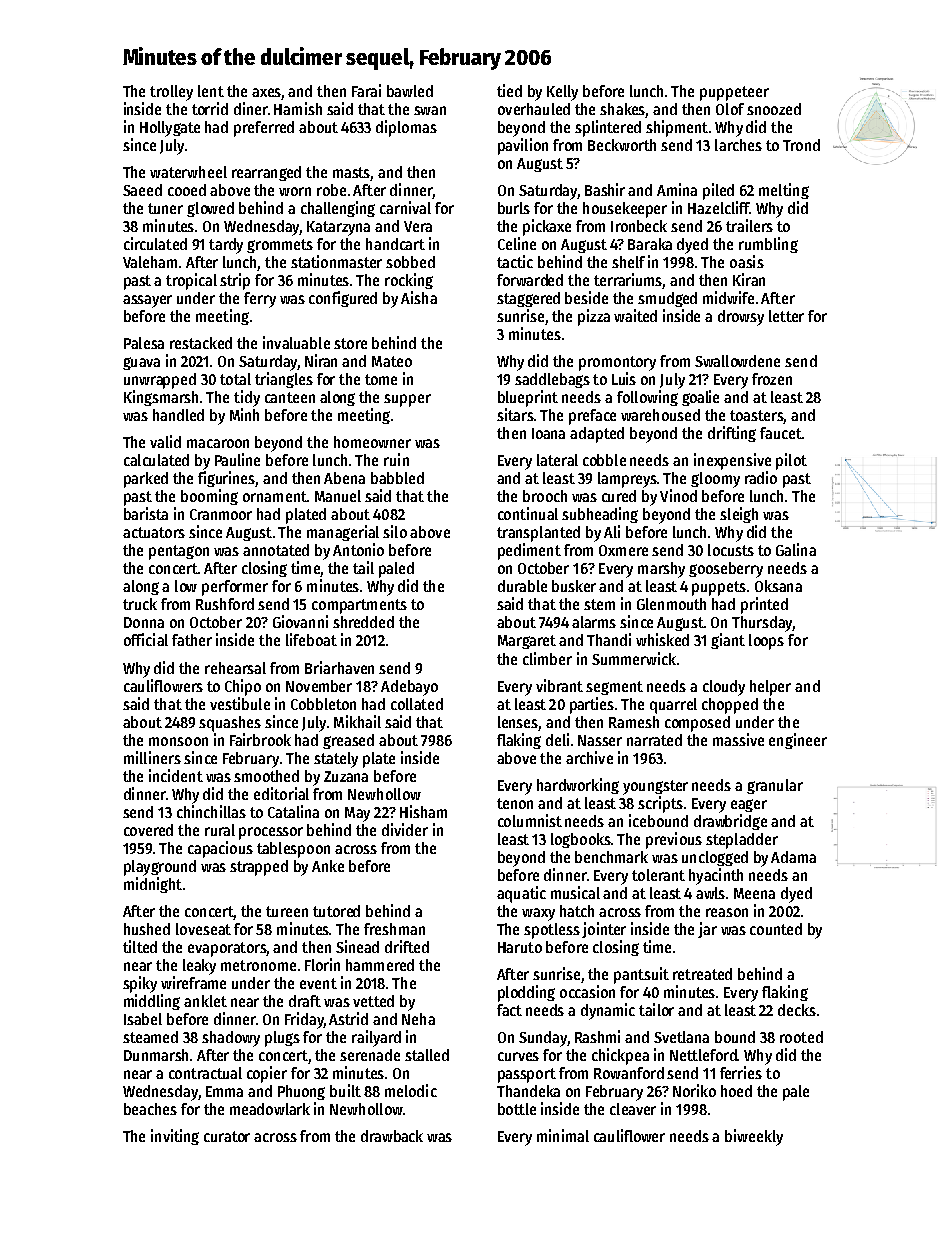 The width and height of the page is (952, 1233). What do you see at coordinates (175, 1137) in the page?
I see `inviting` at bounding box center [175, 1137].
